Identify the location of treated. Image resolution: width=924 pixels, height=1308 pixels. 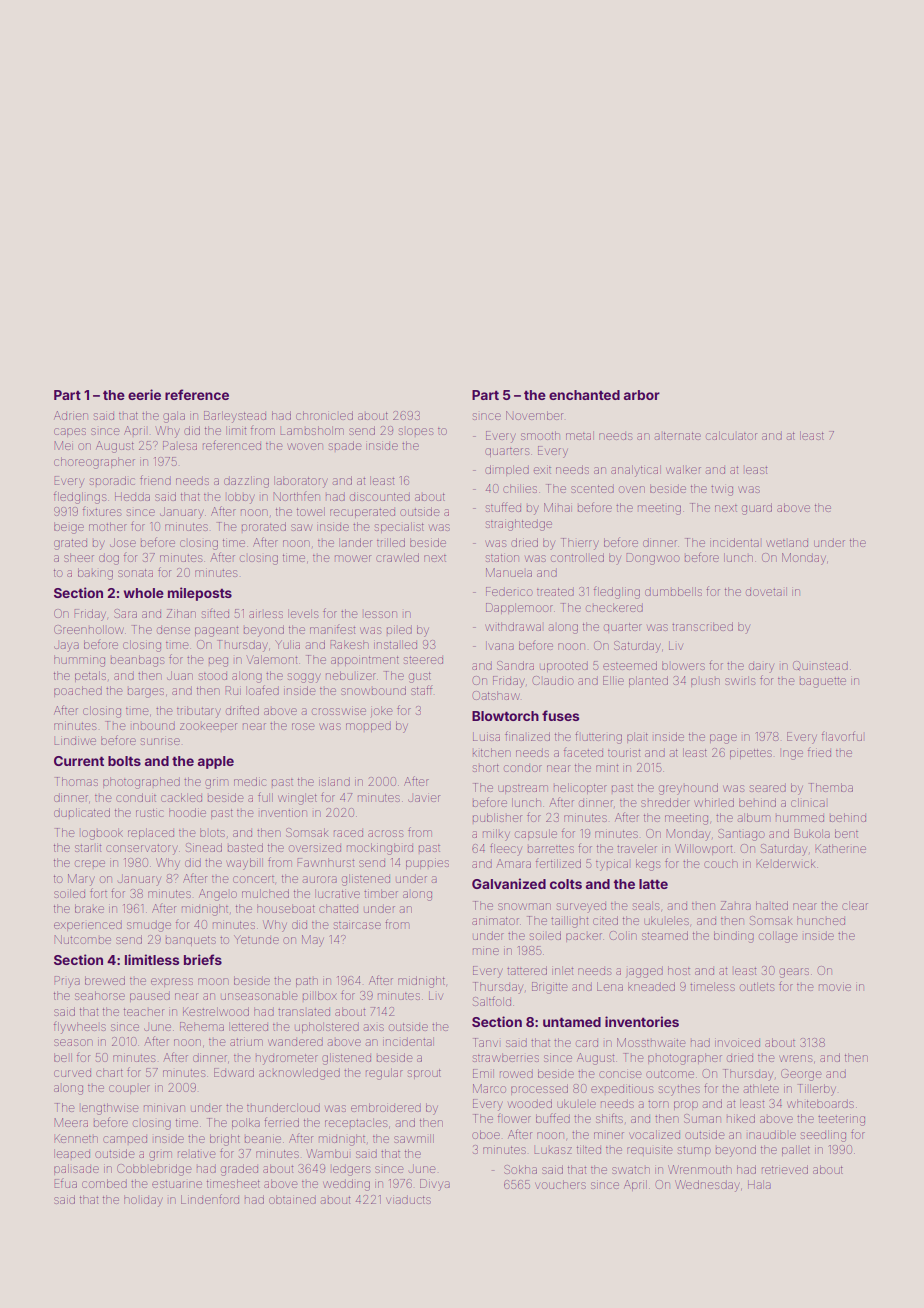
(555, 591).
